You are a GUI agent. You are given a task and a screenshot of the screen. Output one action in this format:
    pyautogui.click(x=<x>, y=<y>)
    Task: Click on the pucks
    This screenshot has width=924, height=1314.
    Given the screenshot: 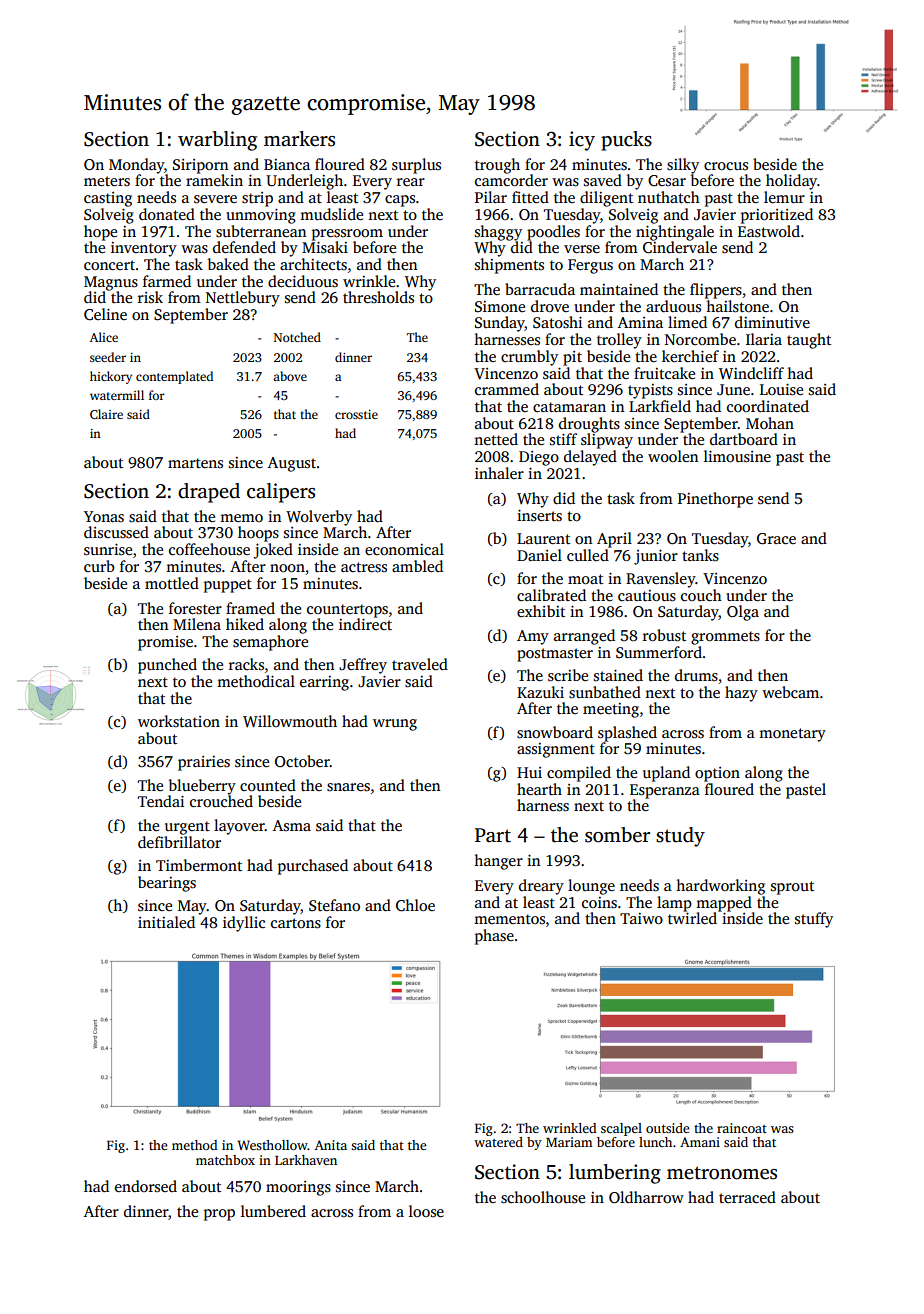 What is the action you would take?
    pyautogui.click(x=626, y=141)
